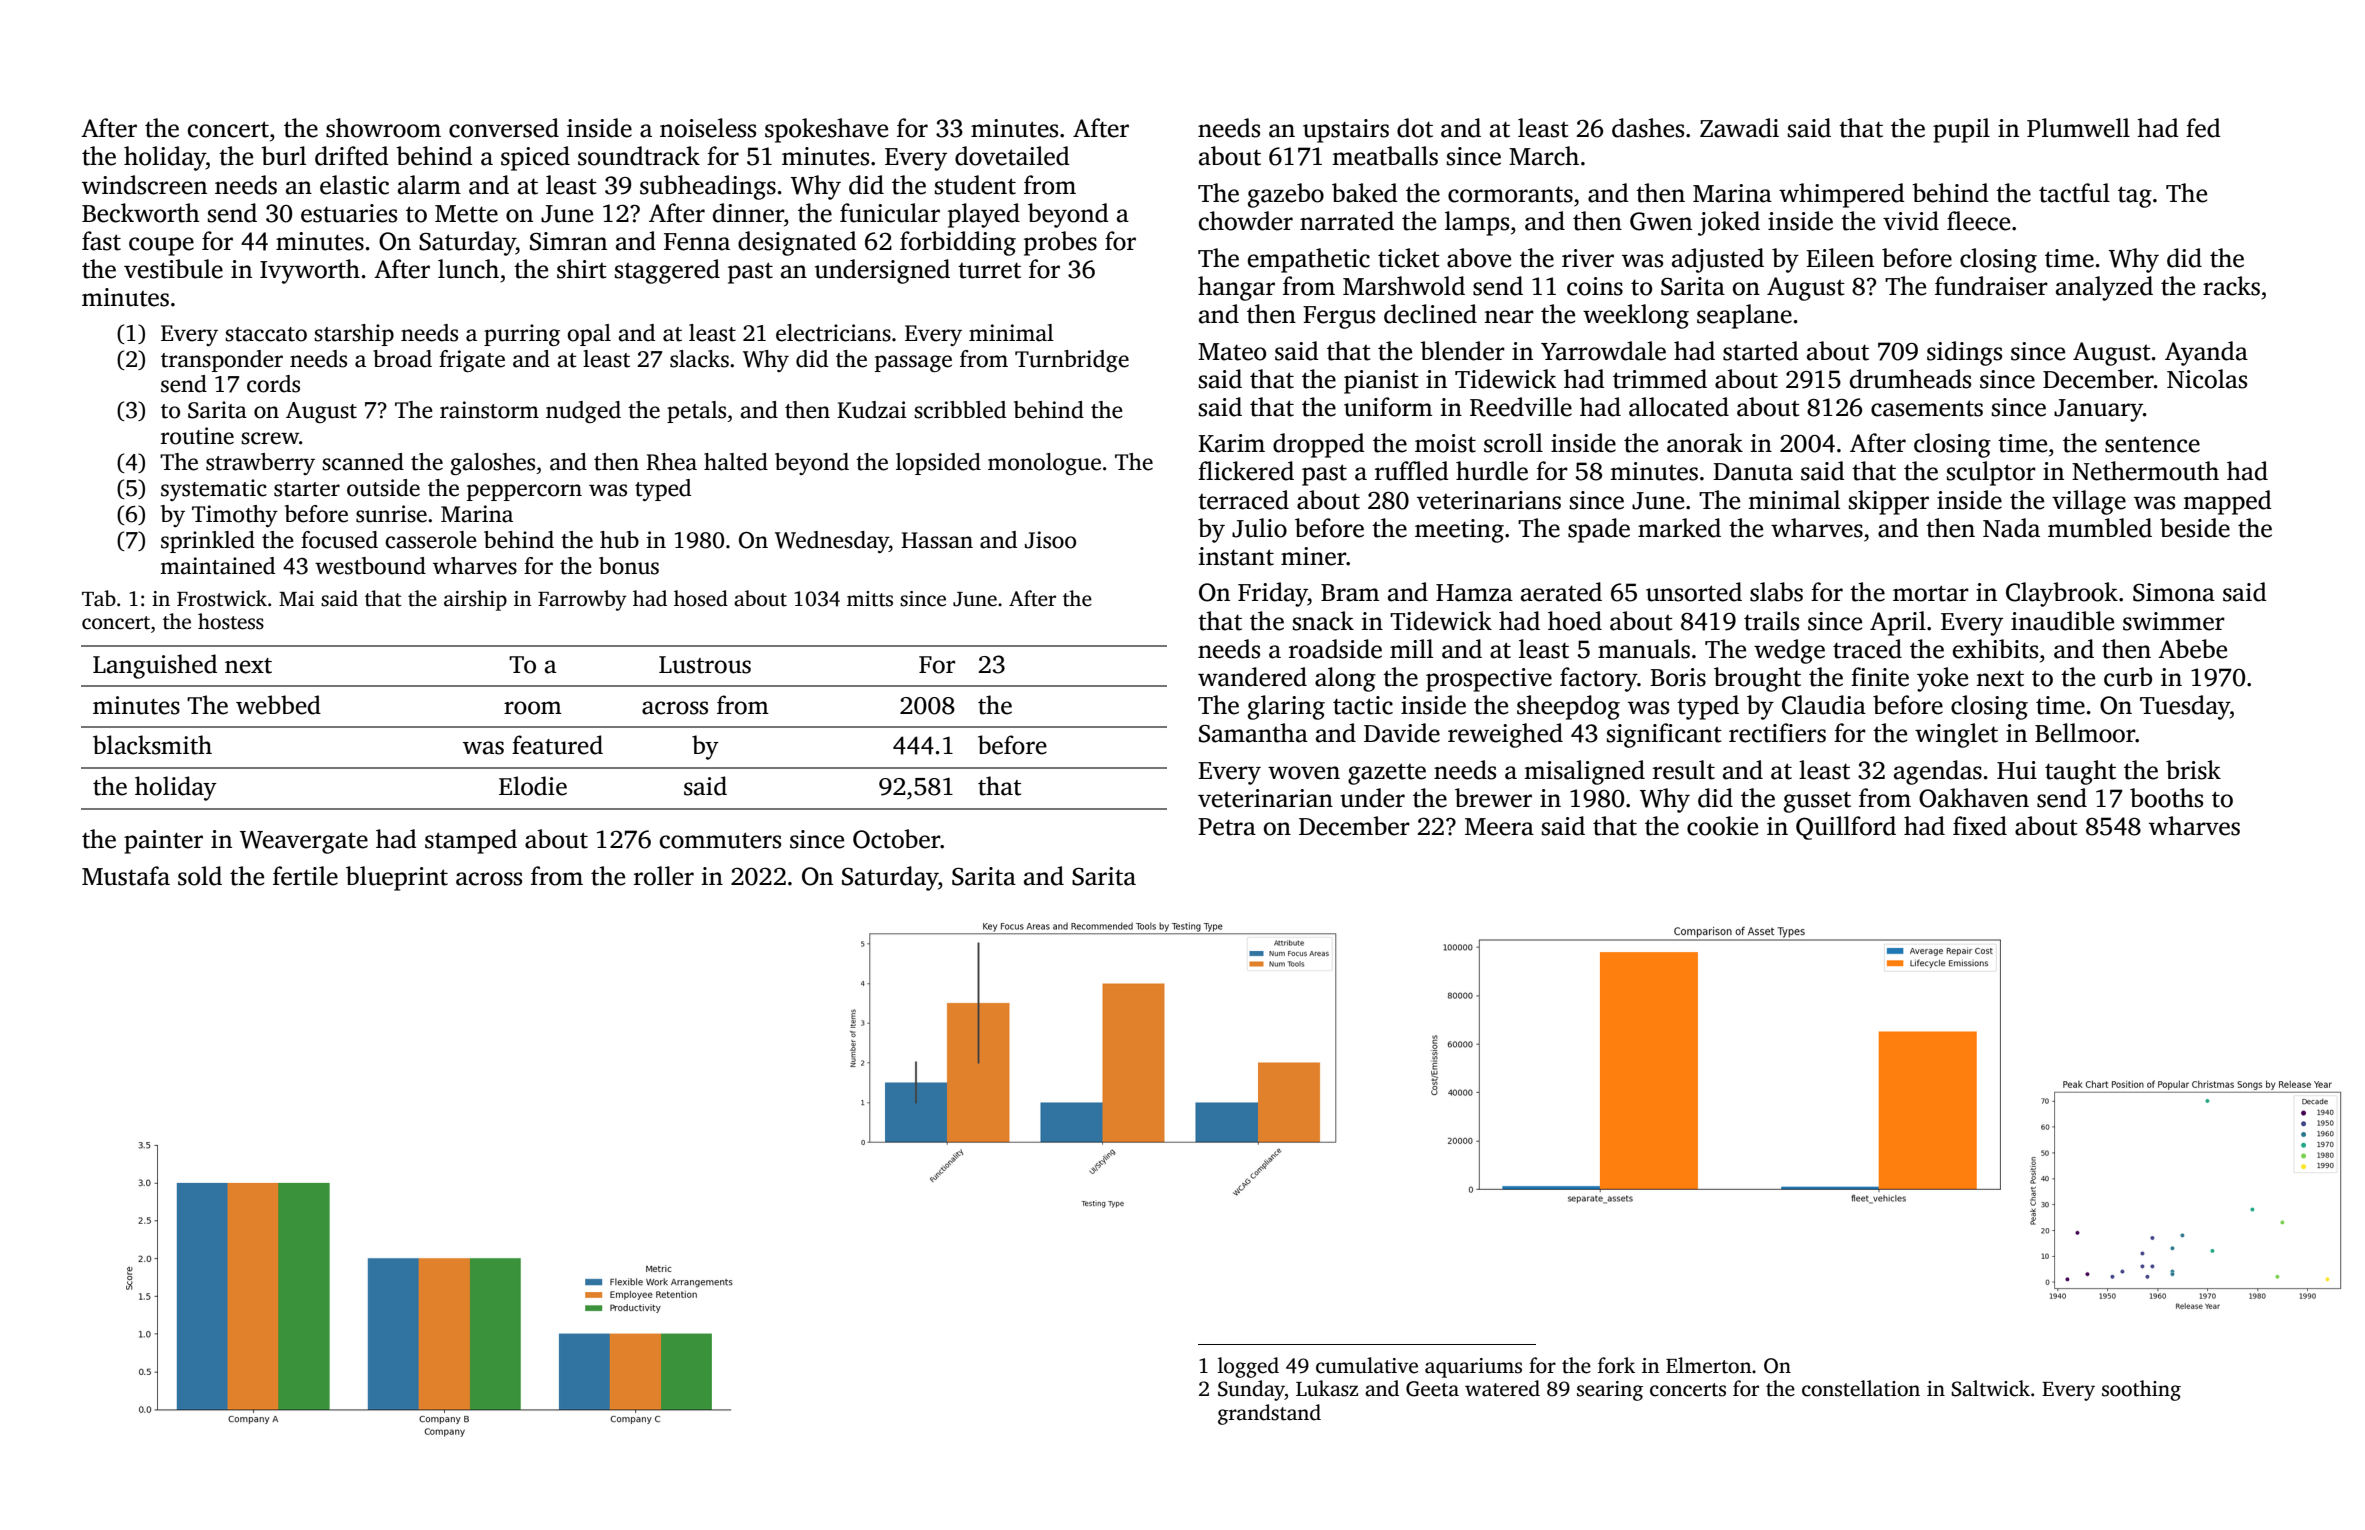  Describe the element at coordinates (890, 213) in the document. I see `funicular` at that location.
